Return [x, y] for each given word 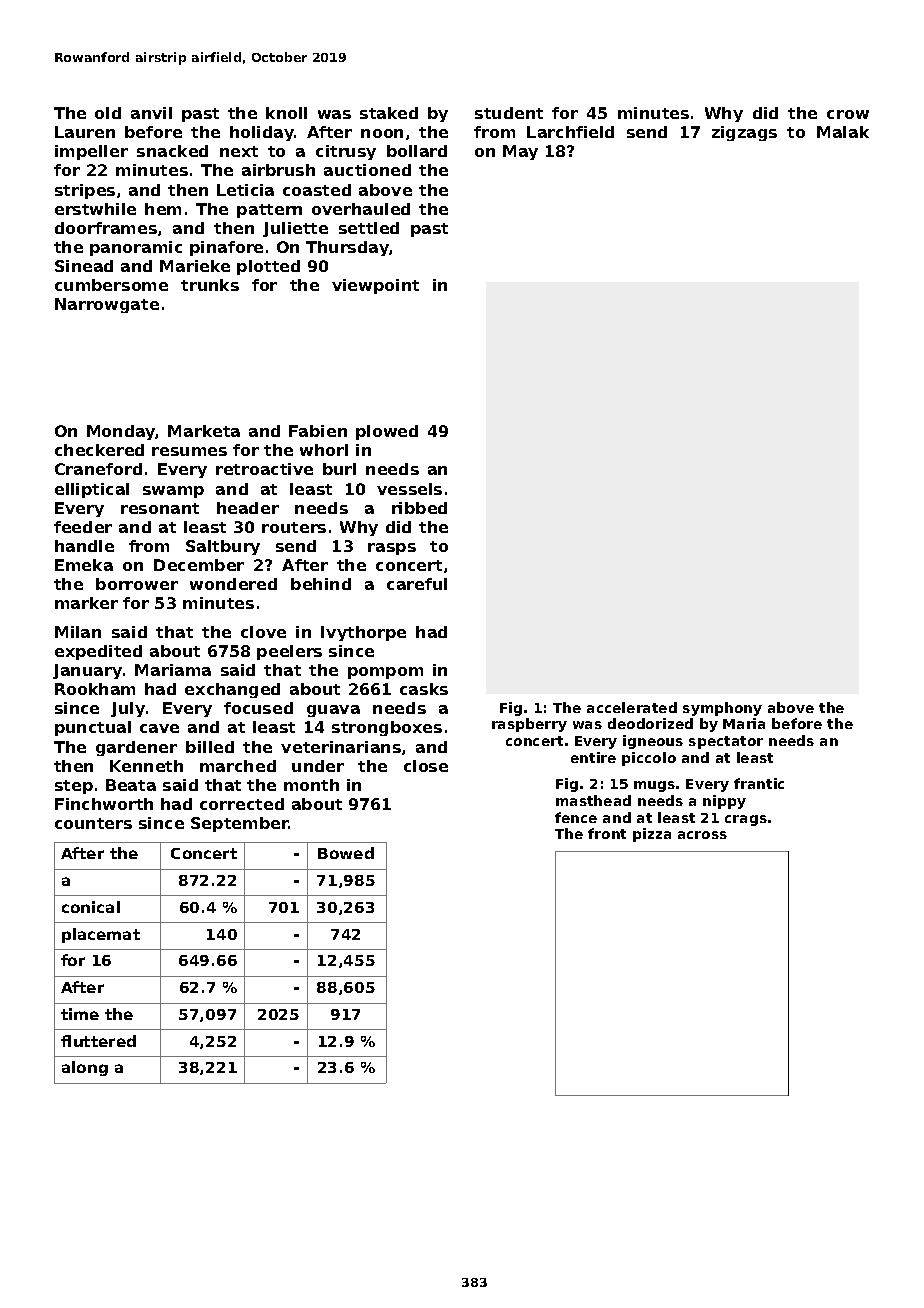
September [240, 824]
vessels [409, 489]
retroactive [264, 469]
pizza [652, 835]
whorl [324, 450]
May [520, 152]
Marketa [204, 431]
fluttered [98, 1041]
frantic [759, 783]
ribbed [419, 508]
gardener [136, 748]
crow [848, 114]
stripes [85, 191]
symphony [722, 709]
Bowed [346, 853]
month [311, 785]
